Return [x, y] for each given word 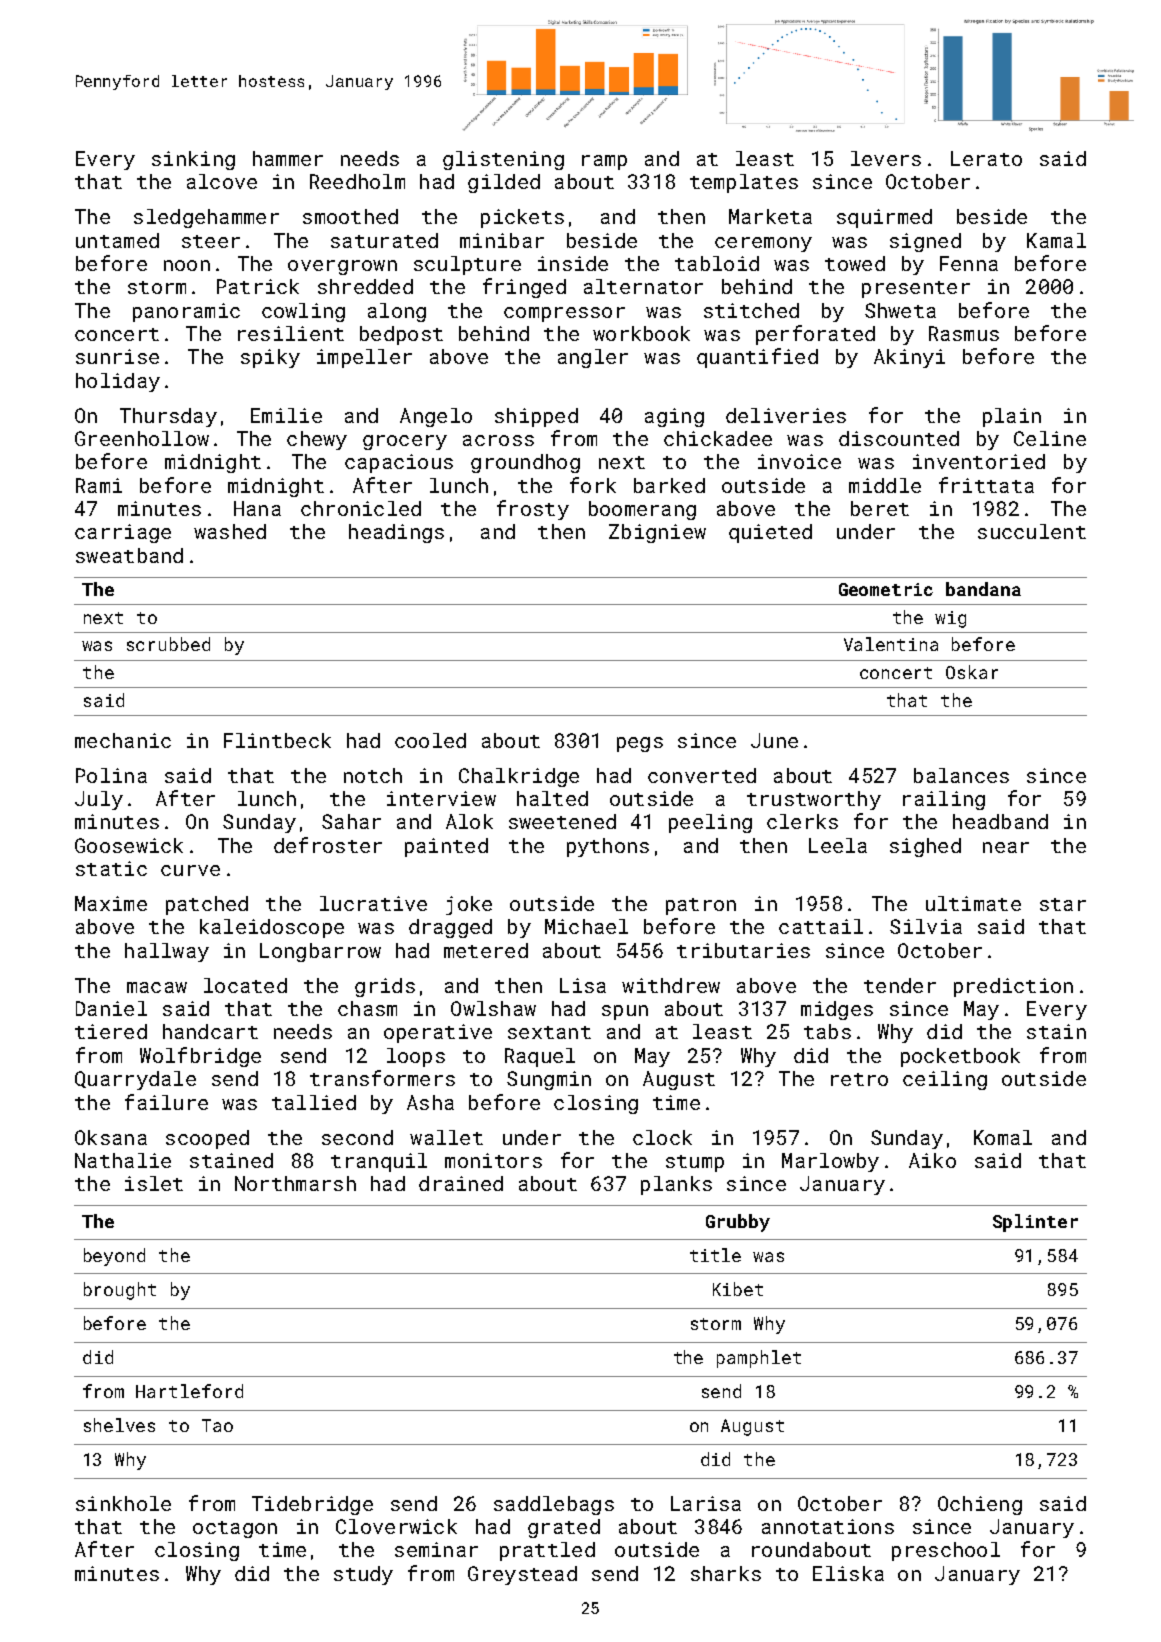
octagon [235, 1529]
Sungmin [549, 1080]
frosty [533, 510]
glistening [503, 160]
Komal [1003, 1137]
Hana [257, 508]
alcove [222, 181]
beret [880, 508]
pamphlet [759, 1359]
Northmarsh [295, 1183]
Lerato [986, 158]
